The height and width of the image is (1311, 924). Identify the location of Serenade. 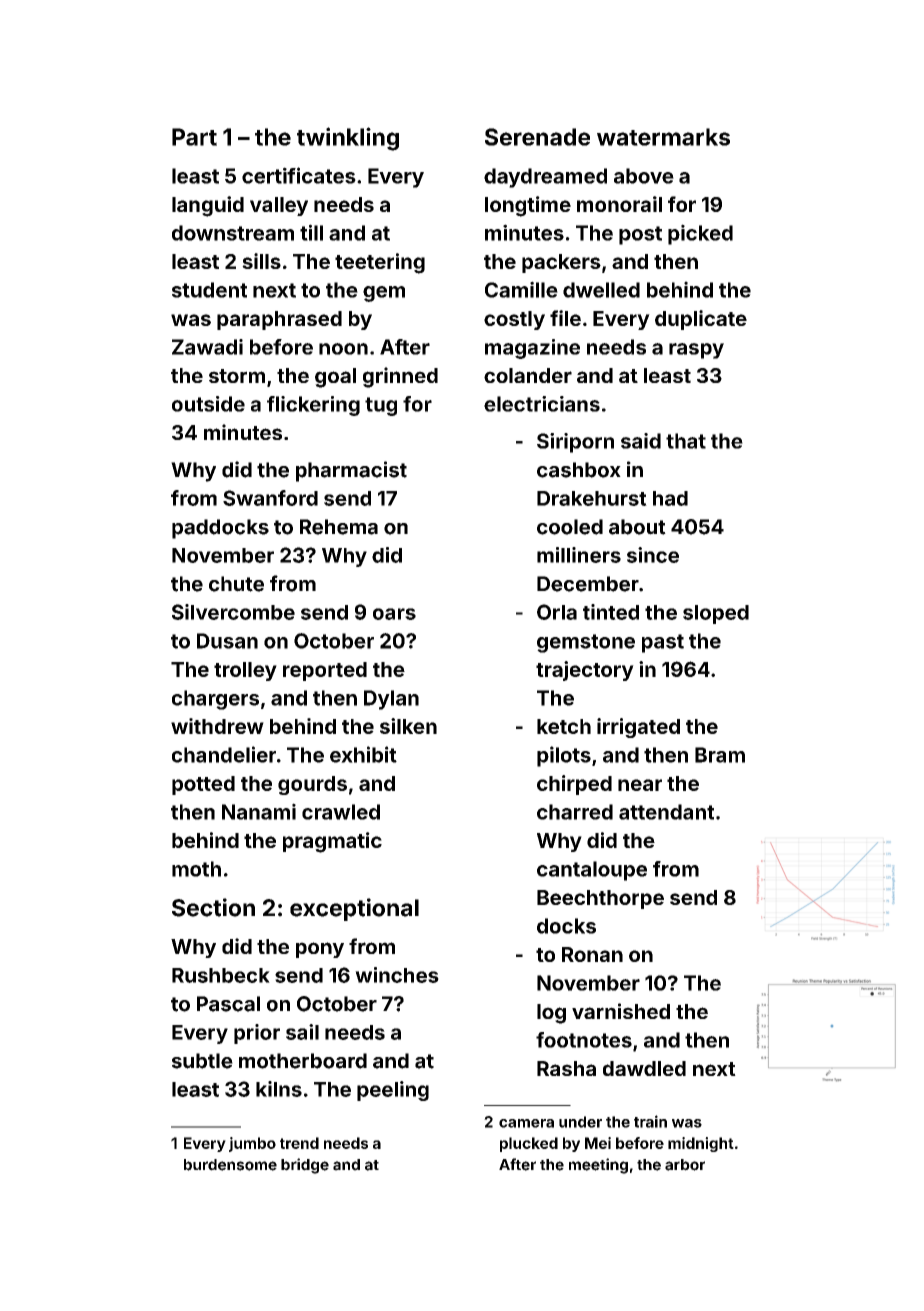
(537, 137).
